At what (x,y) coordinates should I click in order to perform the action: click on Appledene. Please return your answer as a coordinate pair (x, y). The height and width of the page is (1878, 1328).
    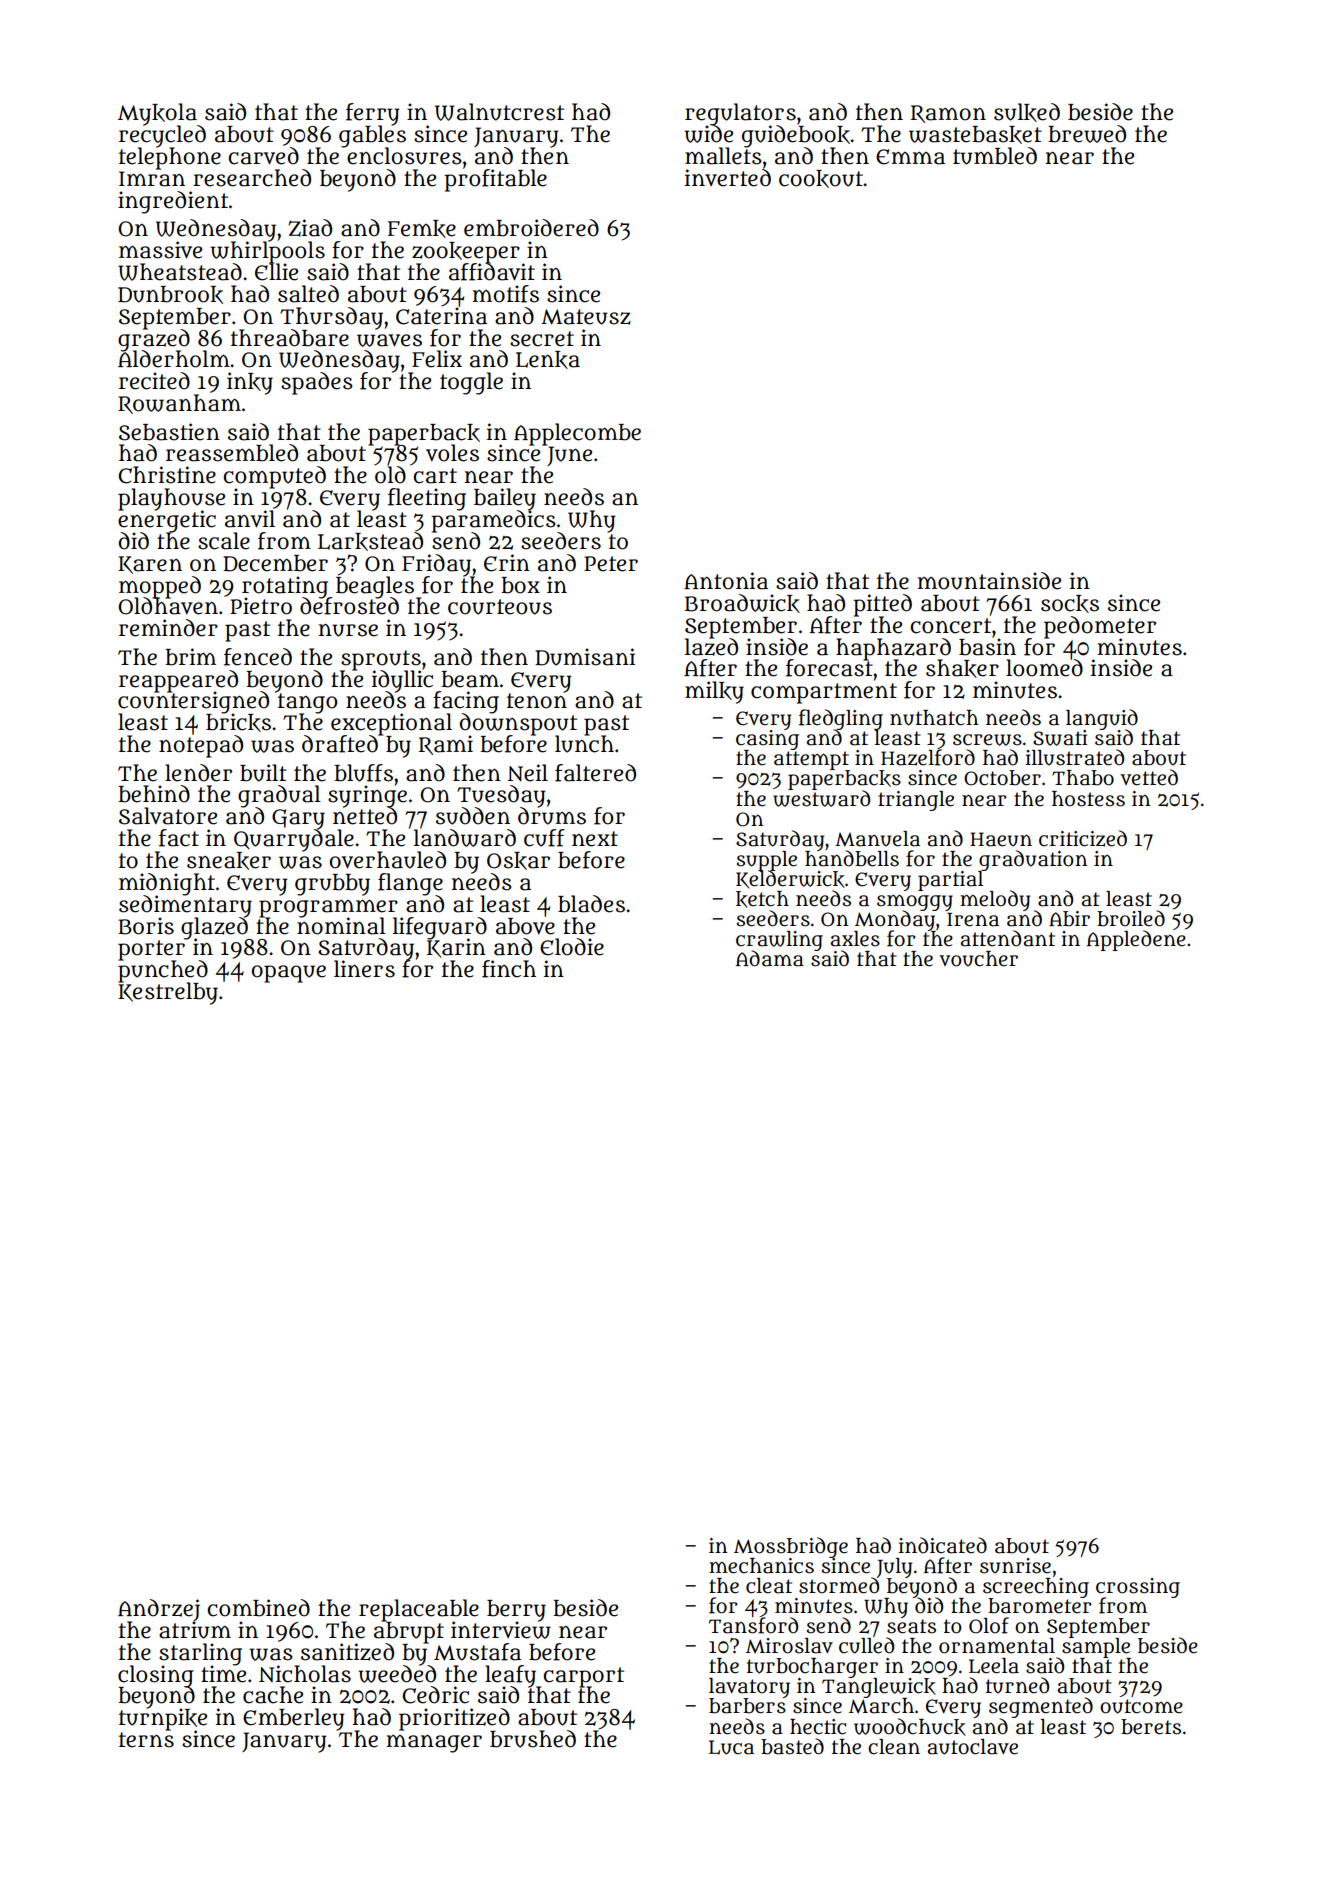
    Looking at the image, I should click on (1136, 940).
